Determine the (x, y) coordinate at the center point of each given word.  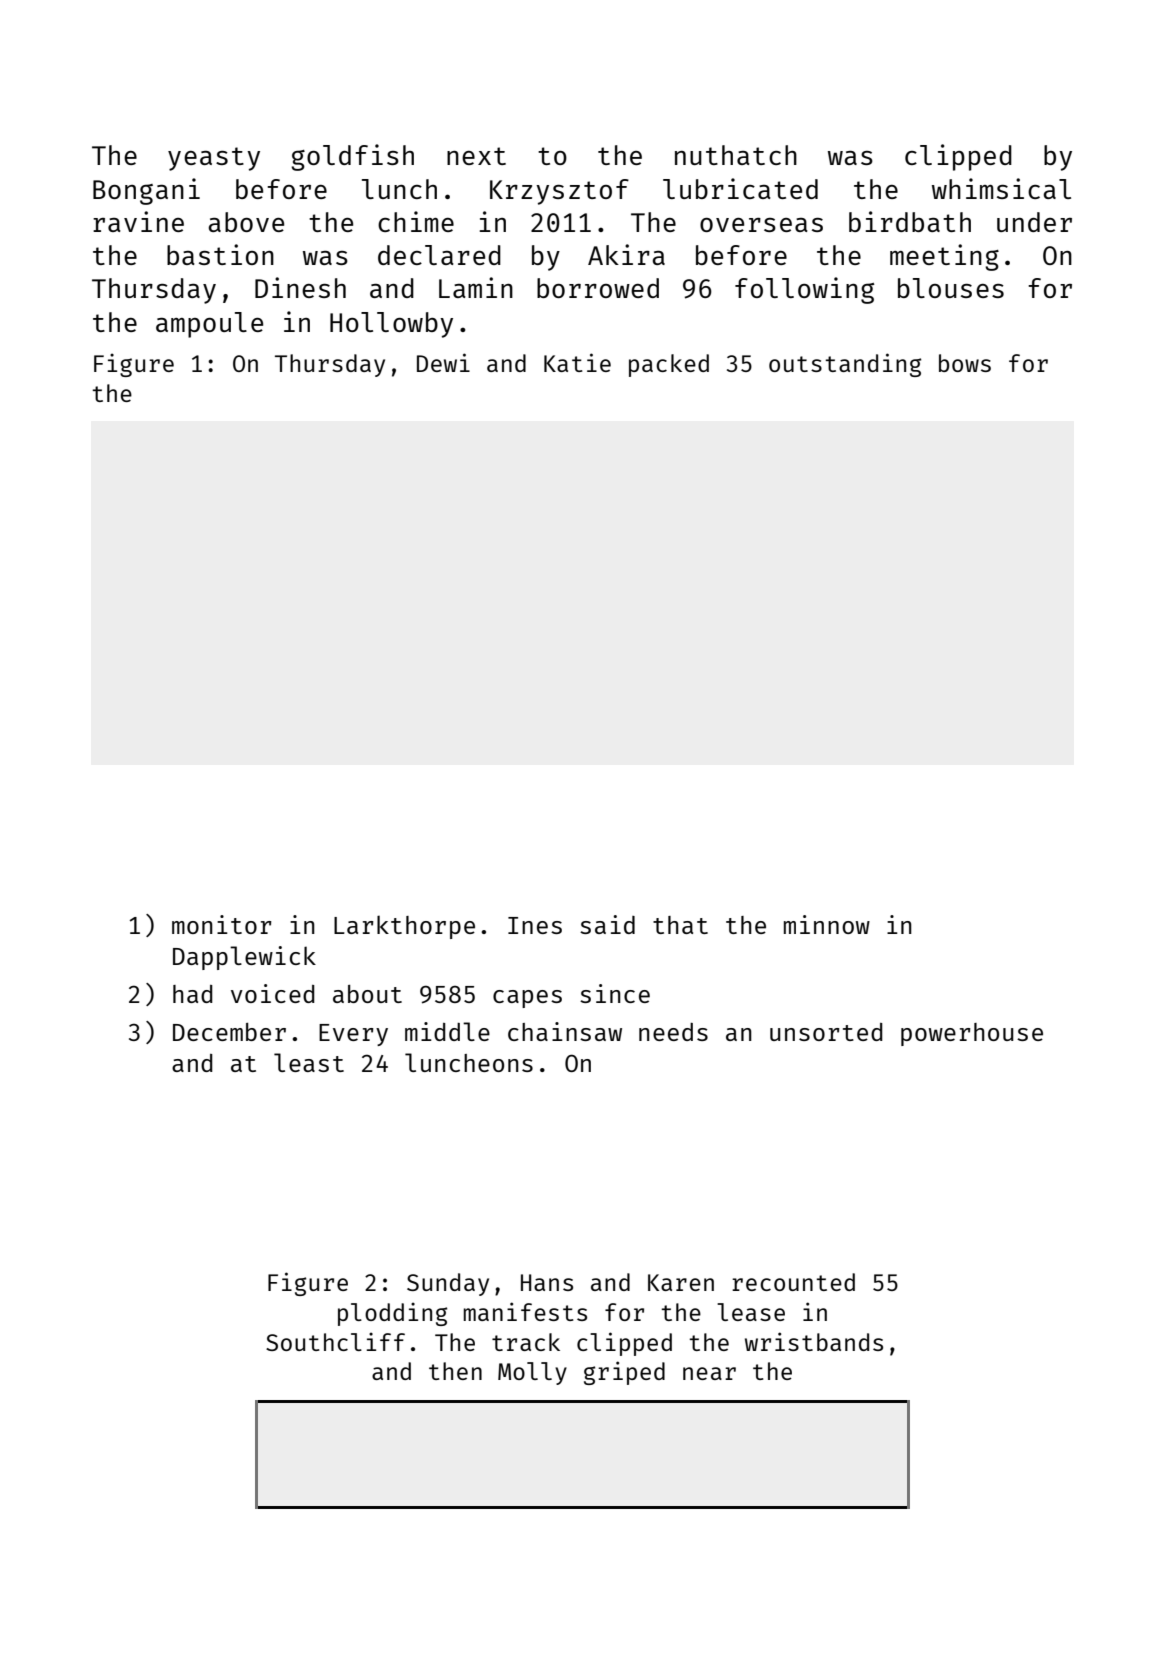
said (607, 924)
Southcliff (335, 1341)
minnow (827, 924)
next (476, 156)
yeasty (214, 159)
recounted (793, 1282)
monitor (221, 924)
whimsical (1001, 188)
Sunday (448, 1284)
